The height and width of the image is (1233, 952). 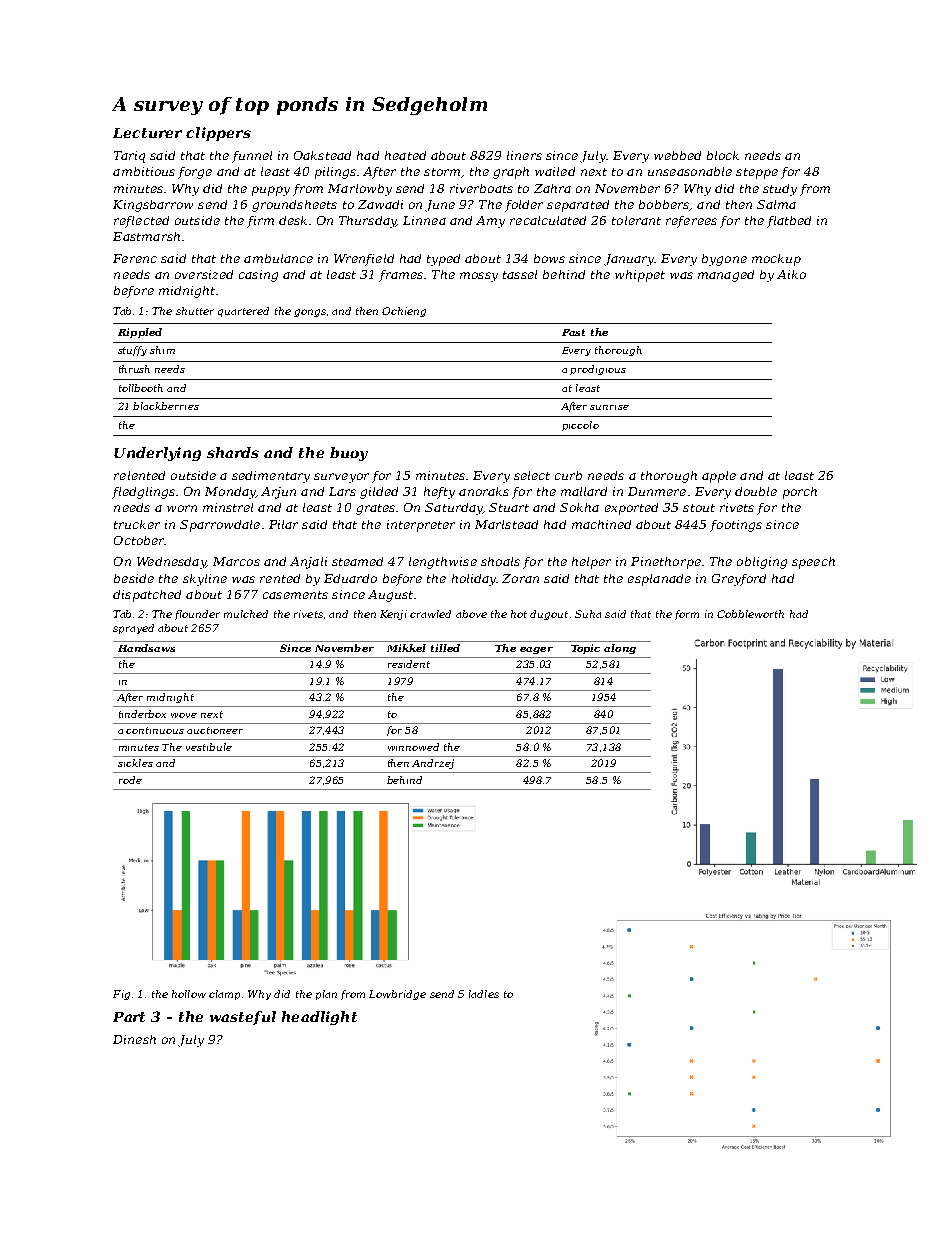 I want to click on heated, so click(x=405, y=155).
